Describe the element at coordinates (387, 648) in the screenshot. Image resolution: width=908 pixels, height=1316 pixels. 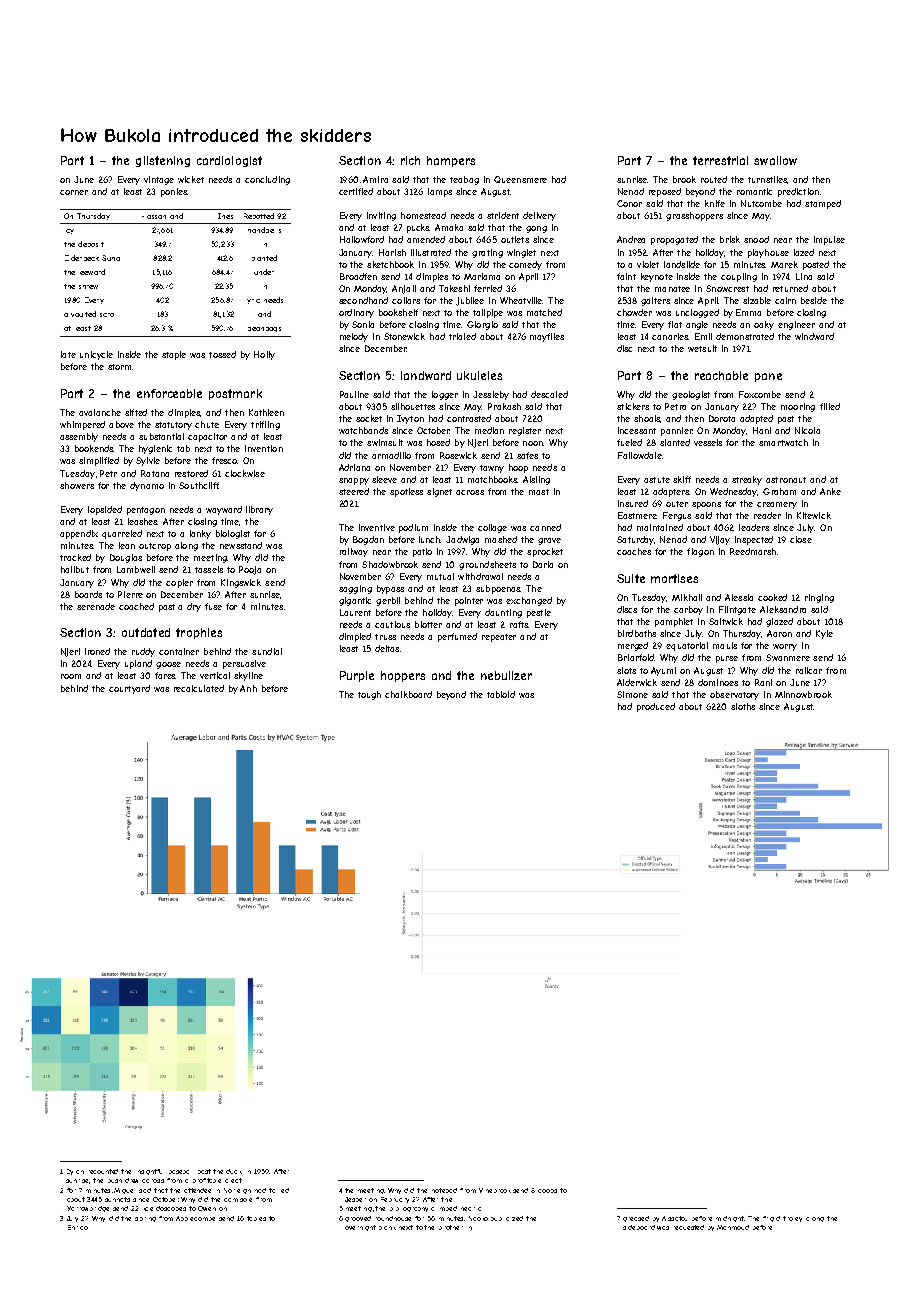
I see `deltas` at that location.
